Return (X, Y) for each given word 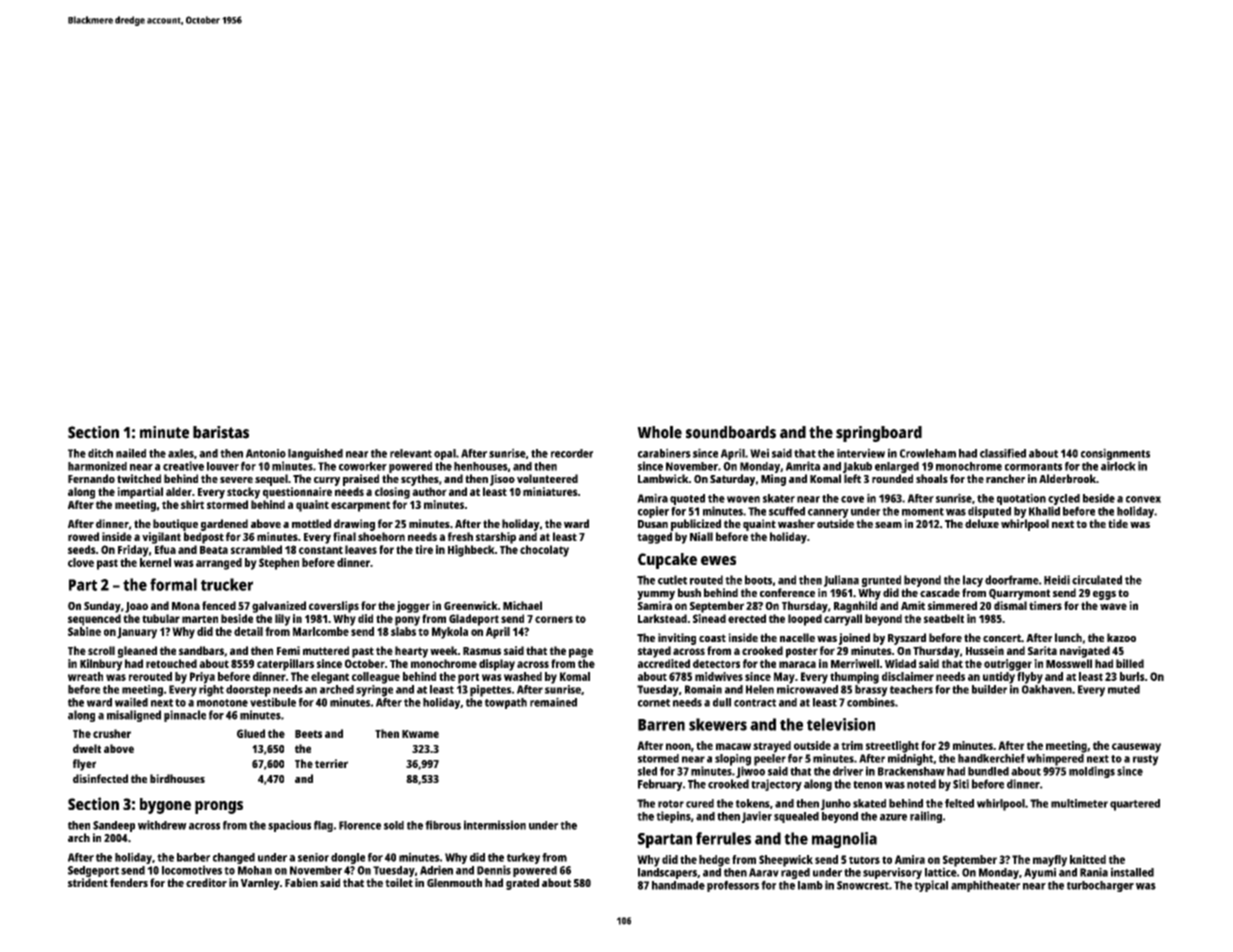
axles (181, 453)
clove (81, 562)
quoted (687, 499)
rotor (671, 804)
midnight (910, 760)
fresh (460, 536)
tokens (753, 803)
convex (1143, 499)
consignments (1115, 454)
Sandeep (114, 826)
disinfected (100, 778)
